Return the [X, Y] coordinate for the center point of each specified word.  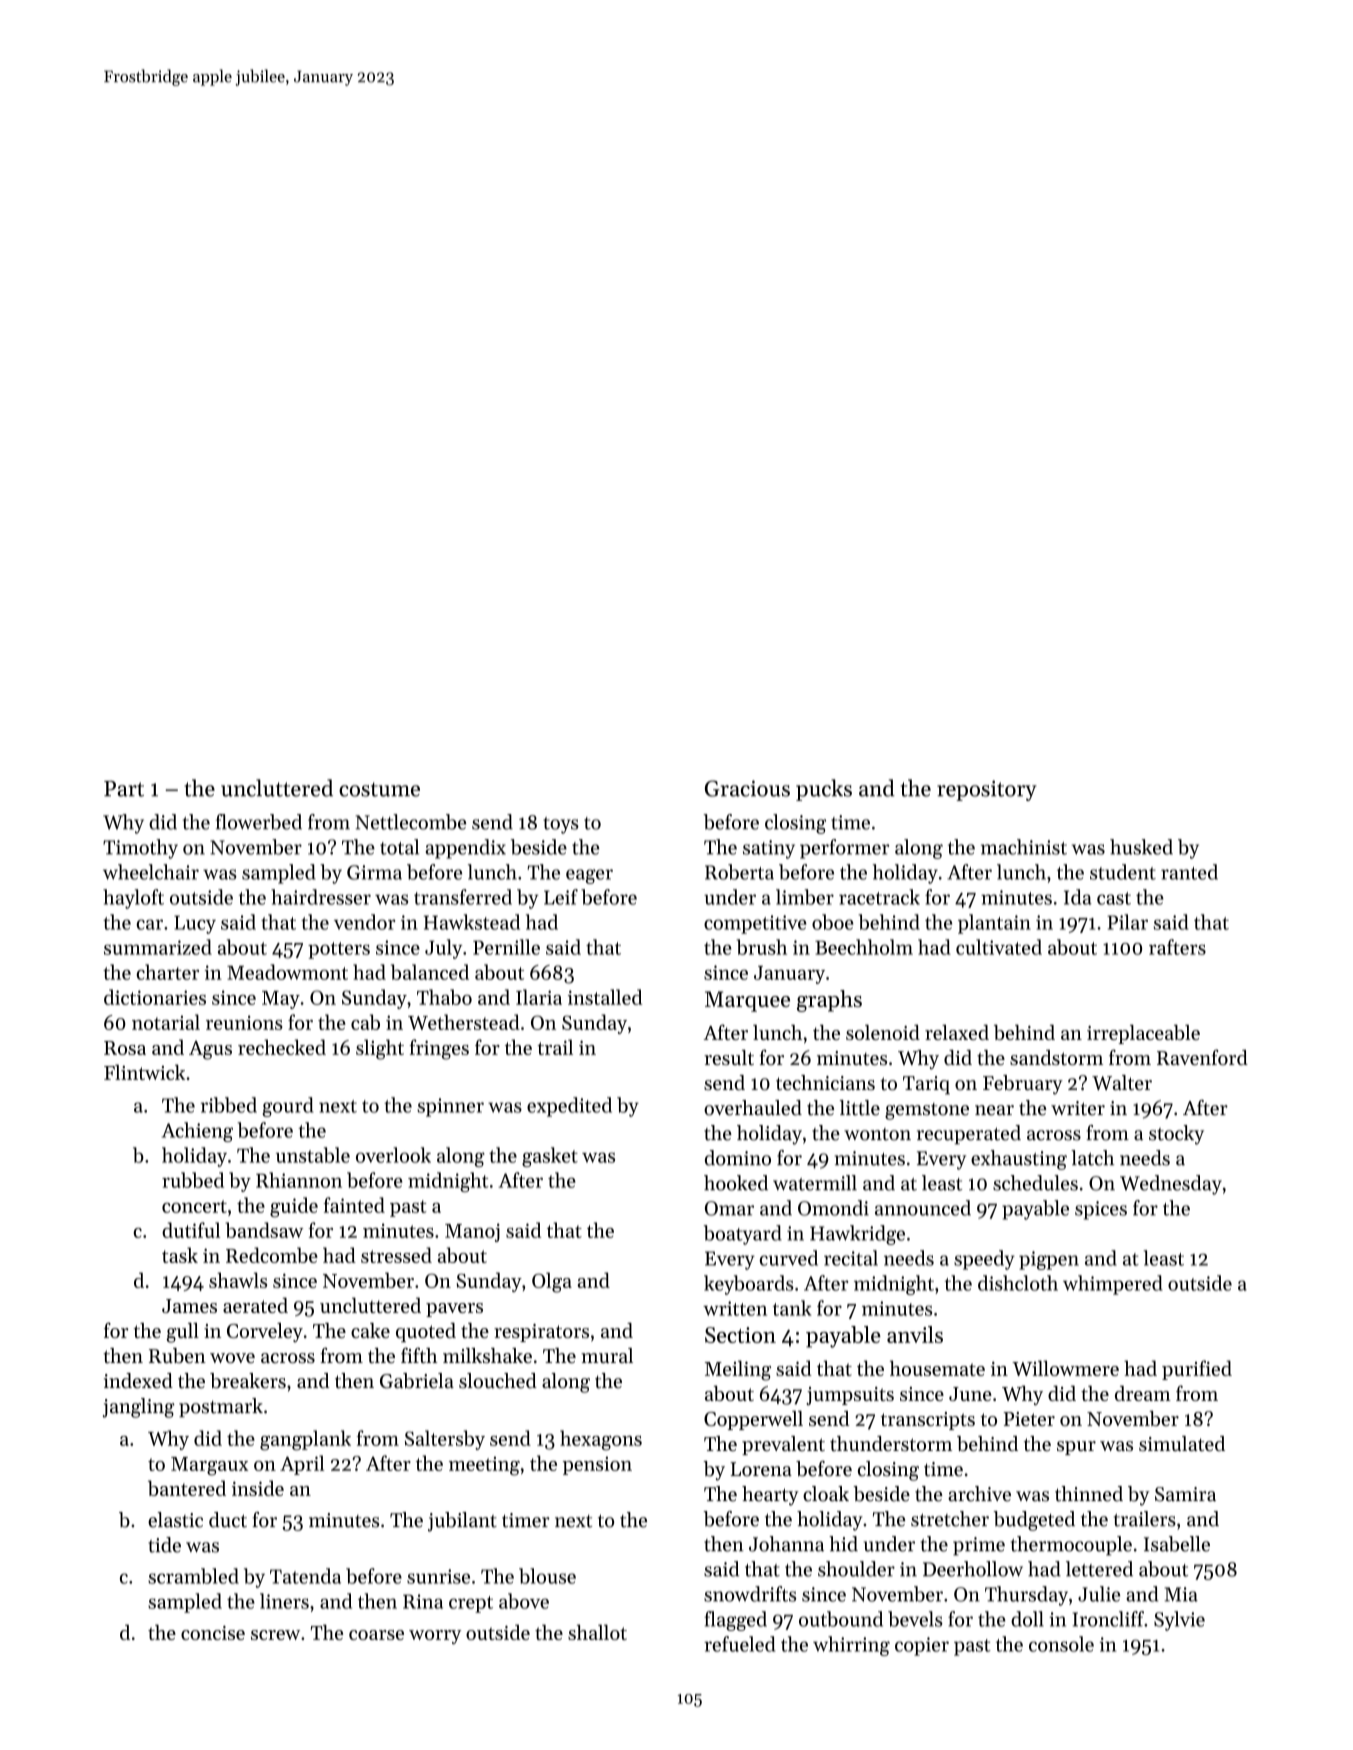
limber [805, 897]
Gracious [747, 788]
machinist [1024, 847]
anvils [915, 1334]
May [281, 1000]
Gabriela [417, 1381]
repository [987, 790]
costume [379, 789]
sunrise [438, 1576]
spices [1101, 1210]
